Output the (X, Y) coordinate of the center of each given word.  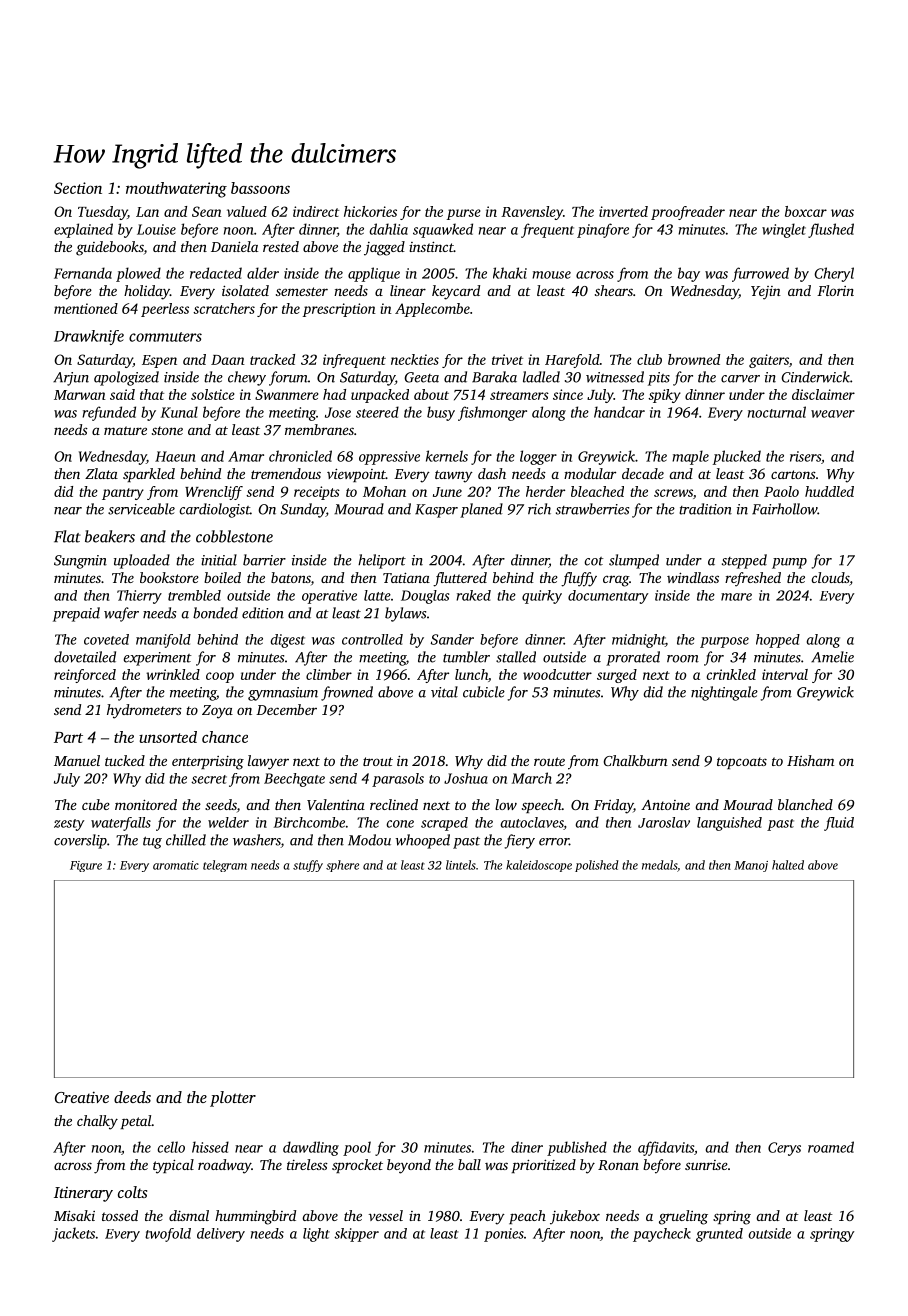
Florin (835, 290)
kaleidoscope (539, 866)
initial (219, 560)
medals (659, 865)
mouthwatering (176, 190)
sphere (342, 866)
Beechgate (294, 780)
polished (596, 866)
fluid (839, 824)
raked (473, 595)
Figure (86, 866)
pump (789, 563)
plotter (233, 1099)
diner (527, 1147)
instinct (431, 246)
